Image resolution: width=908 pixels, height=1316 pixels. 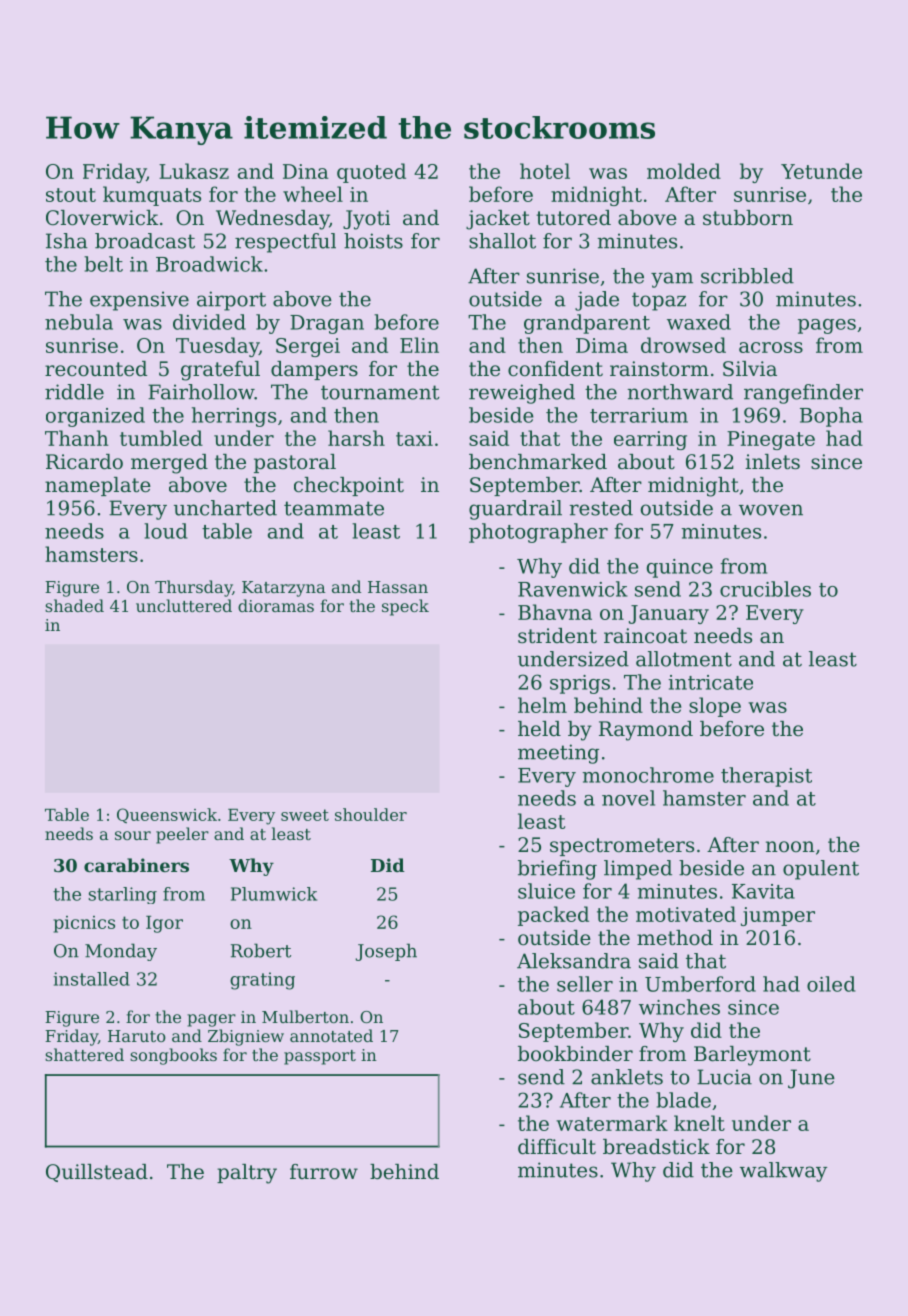 I want to click on dampers, so click(x=314, y=370).
